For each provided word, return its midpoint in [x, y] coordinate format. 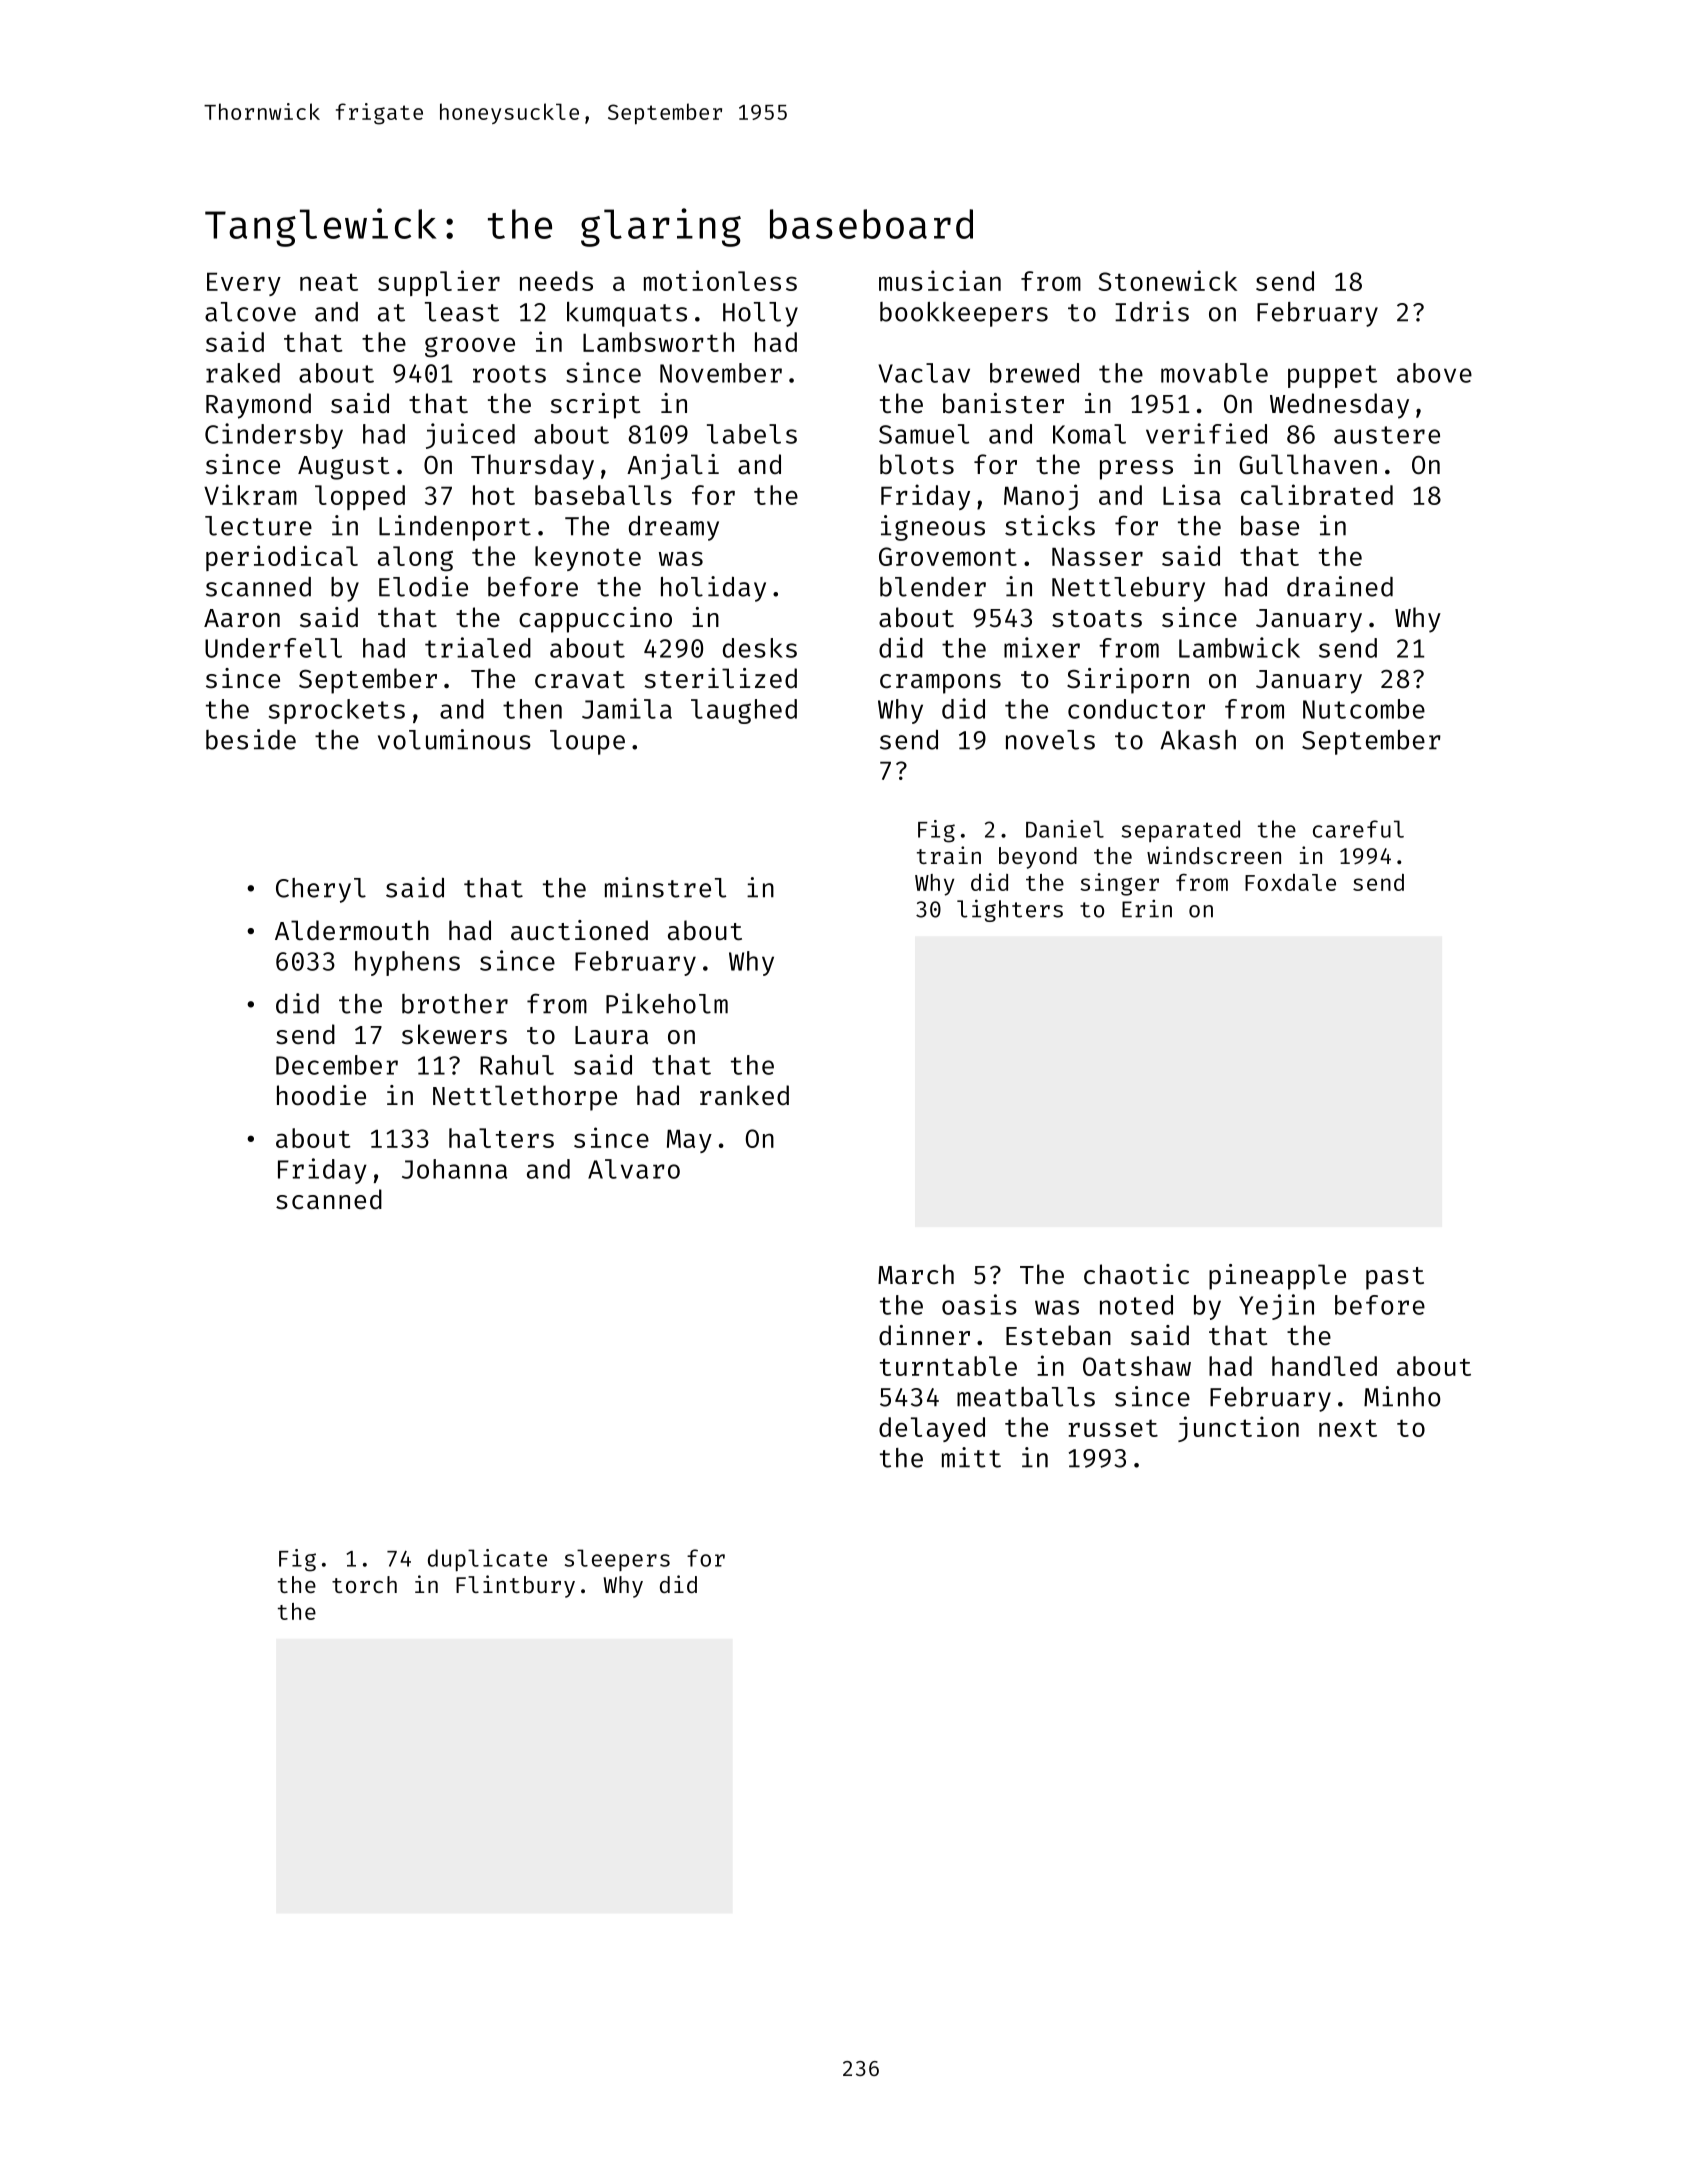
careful [1358, 829]
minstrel [665, 887]
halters [501, 1138]
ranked [744, 1095]
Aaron [242, 618]
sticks [1050, 525]
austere [1387, 435]
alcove [250, 312]
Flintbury [515, 1586]
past [1395, 1278]
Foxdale [1290, 882]
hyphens [407, 963]
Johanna [454, 1169]
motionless [720, 280]
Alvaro [634, 1169]
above [1434, 373]
